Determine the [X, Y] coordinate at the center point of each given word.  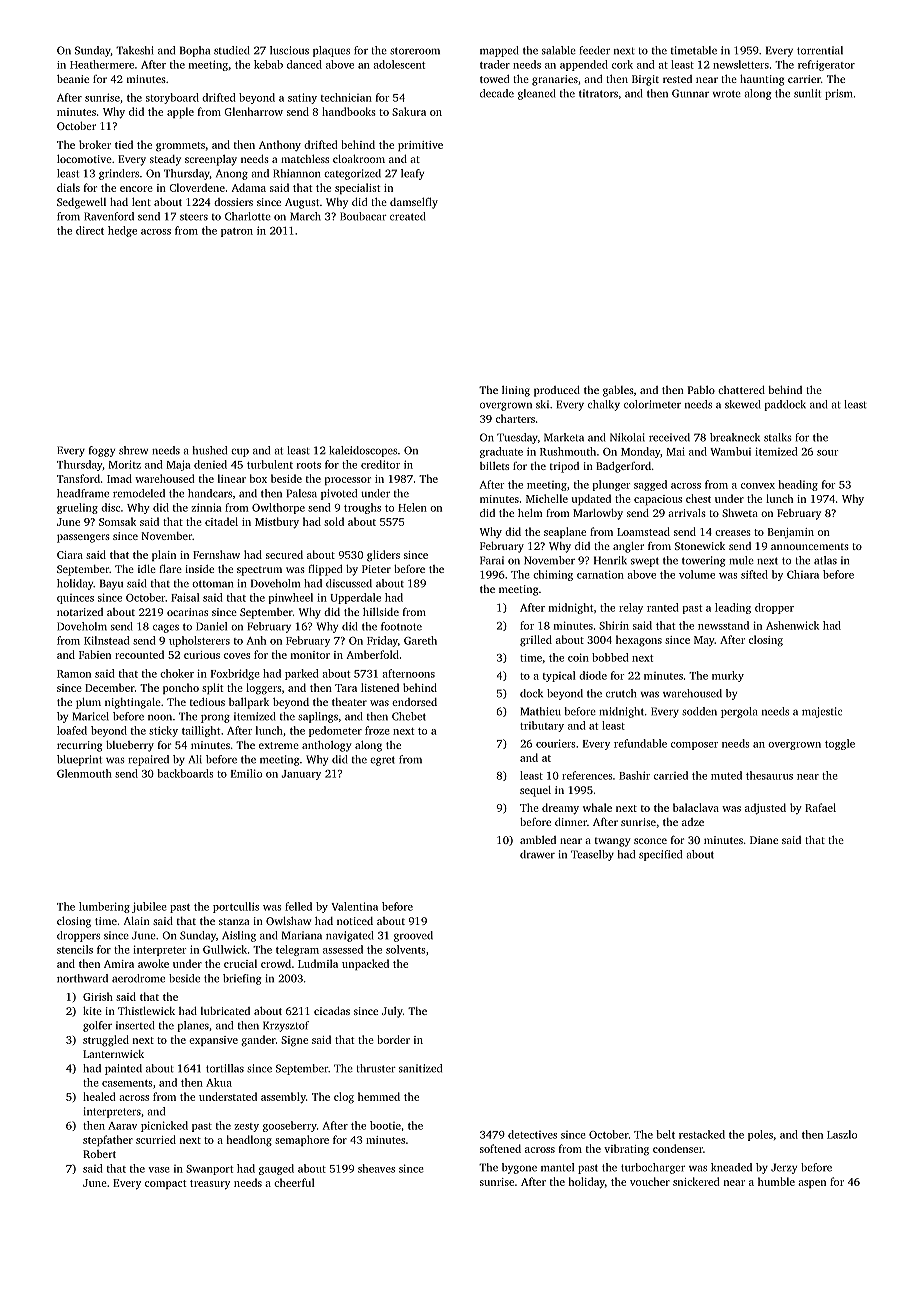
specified [660, 855]
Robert [99, 1154]
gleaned [537, 94]
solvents [405, 949]
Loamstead [643, 531]
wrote [727, 94]
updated [591, 499]
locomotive [84, 159]
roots [309, 465]
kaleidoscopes [363, 451]
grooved [413, 936]
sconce [650, 841]
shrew [133, 450]
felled [298, 906]
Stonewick [700, 546]
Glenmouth [84, 773]
